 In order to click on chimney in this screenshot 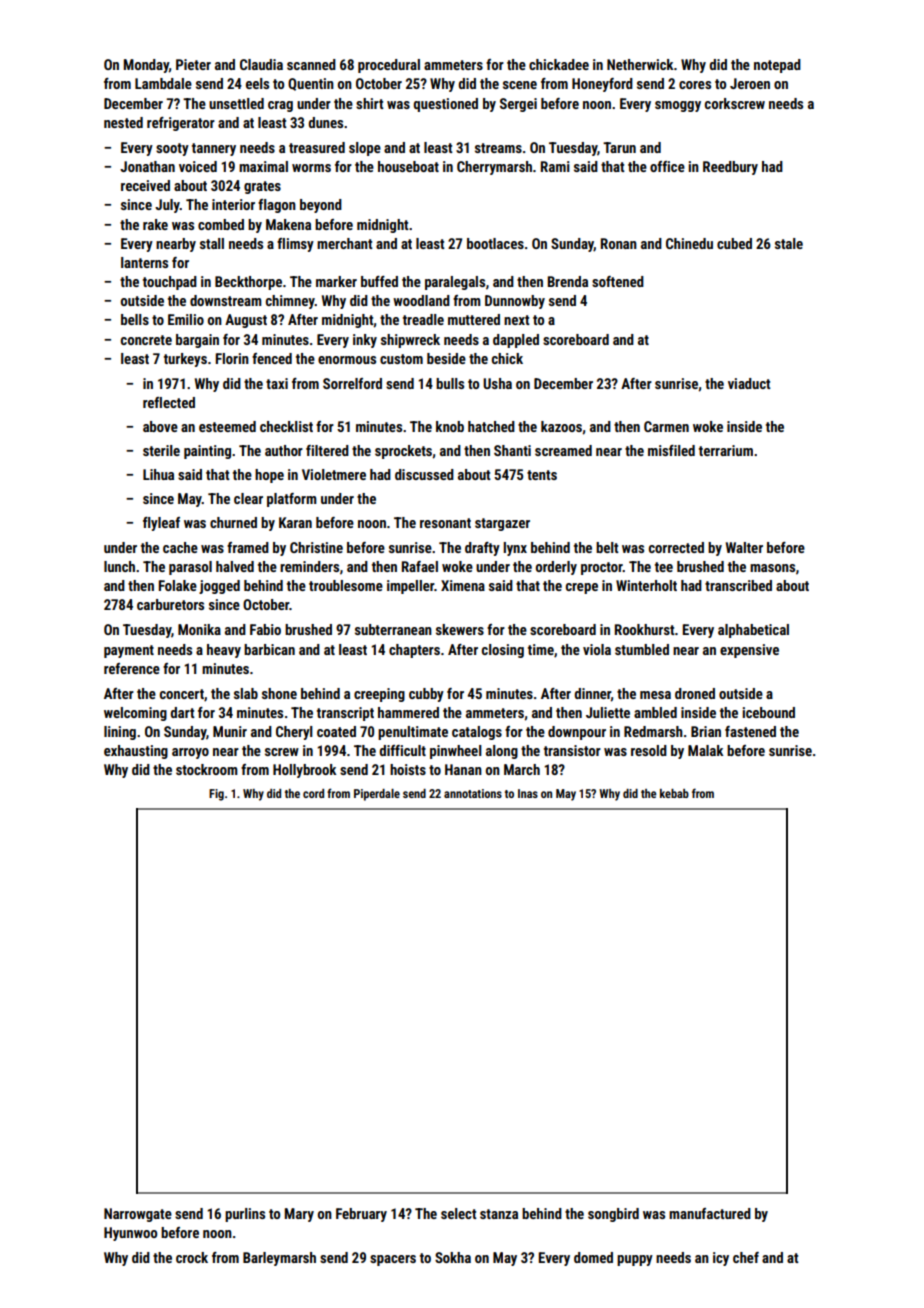, I will do `click(290, 302)`.
